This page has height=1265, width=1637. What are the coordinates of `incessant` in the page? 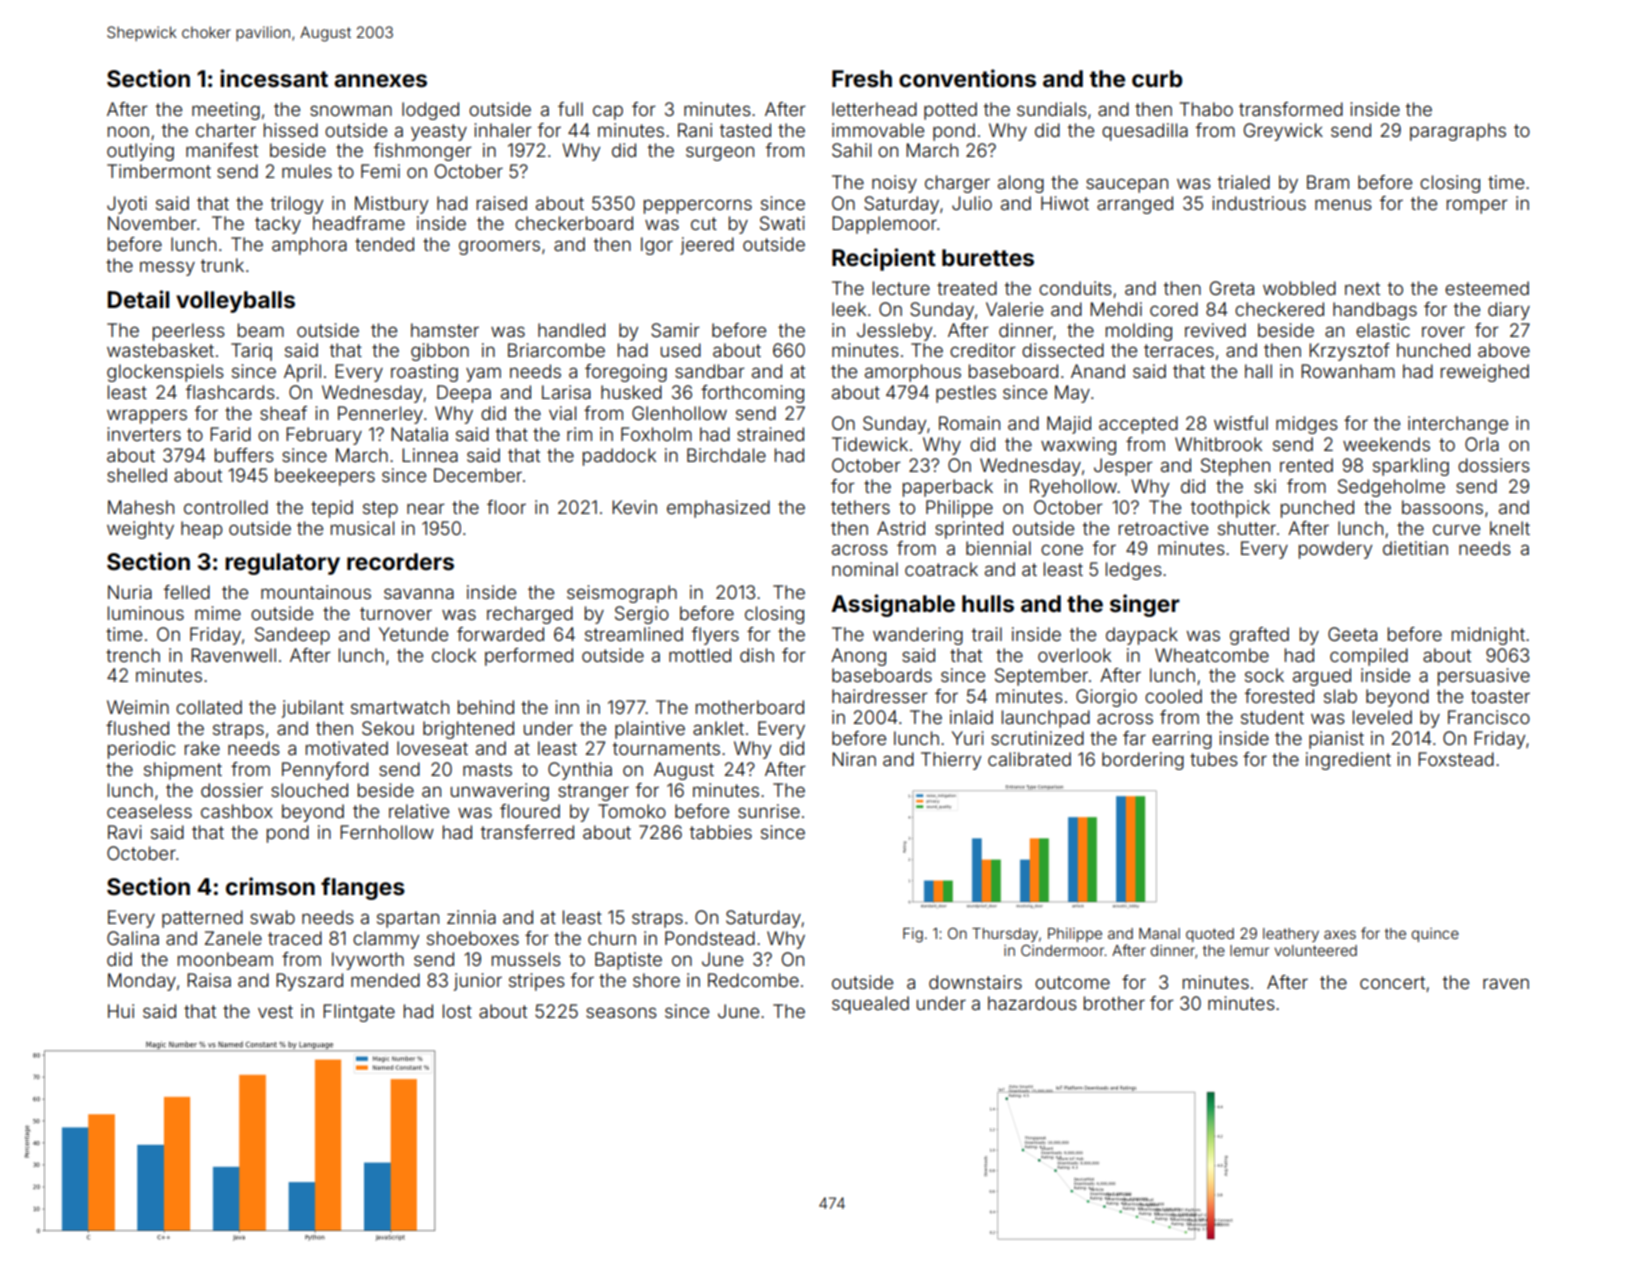 It's located at (274, 78).
